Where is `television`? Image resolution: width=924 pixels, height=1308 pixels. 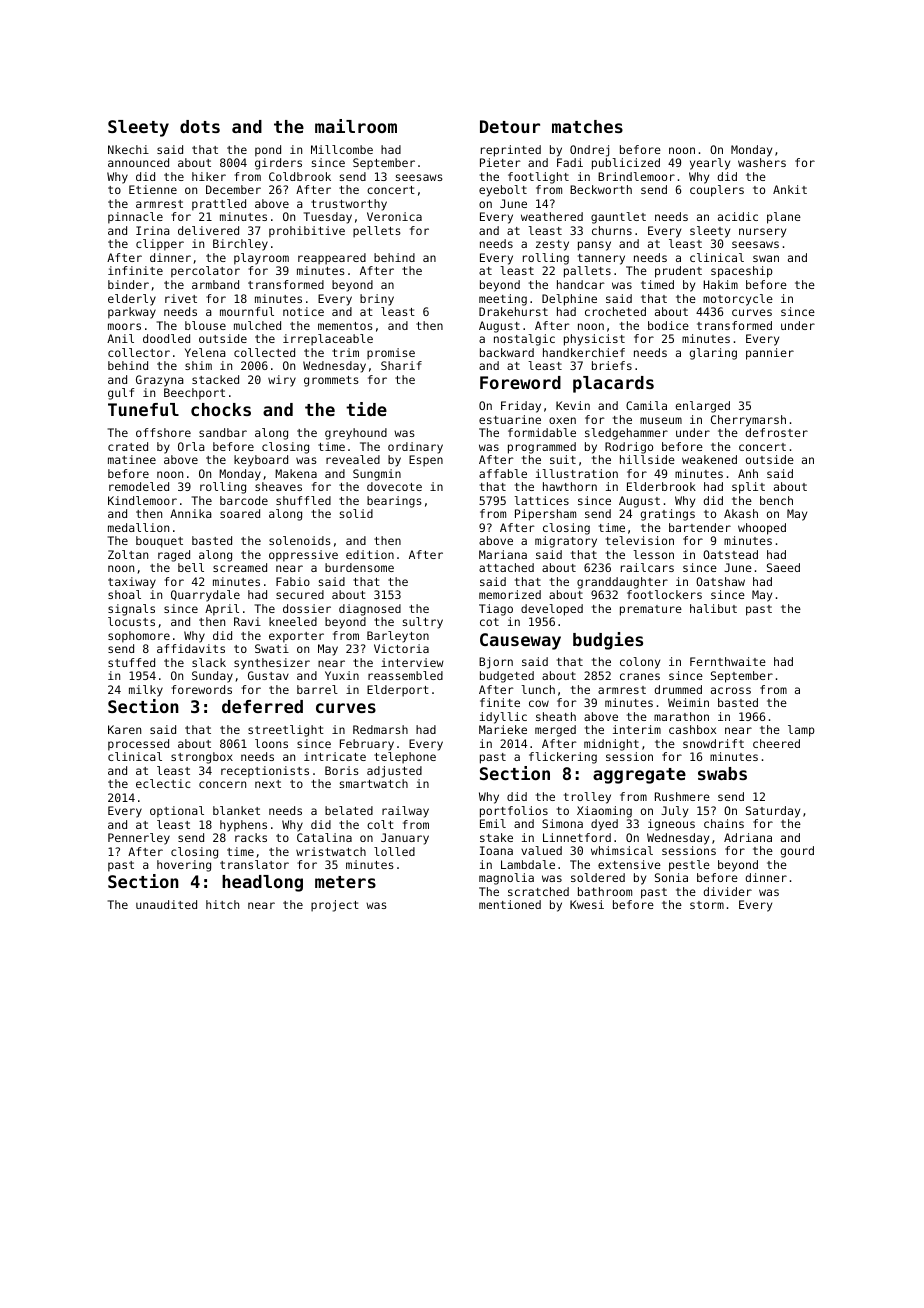 television is located at coordinates (640, 540).
